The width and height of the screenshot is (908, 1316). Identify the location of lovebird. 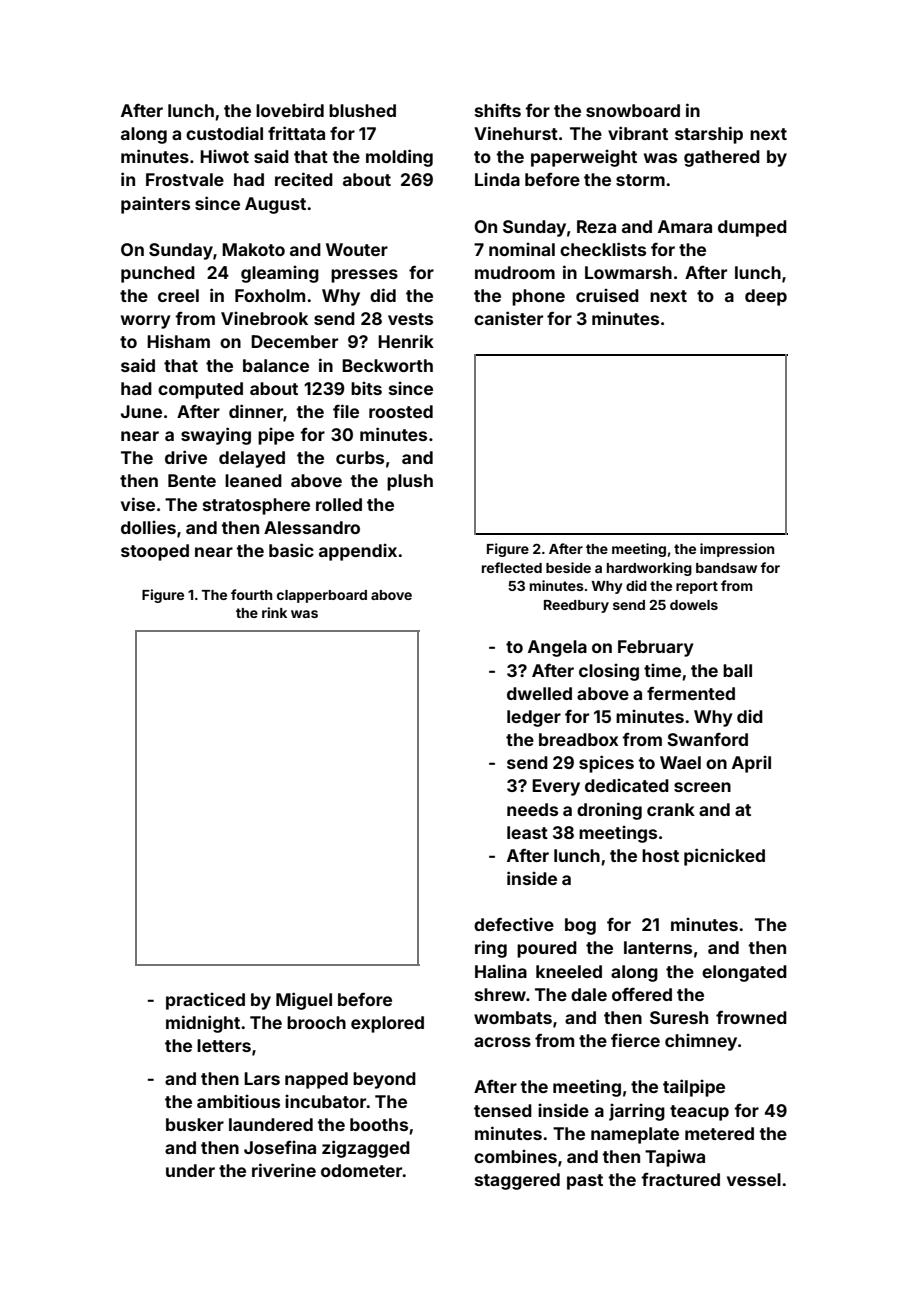
(290, 110).
